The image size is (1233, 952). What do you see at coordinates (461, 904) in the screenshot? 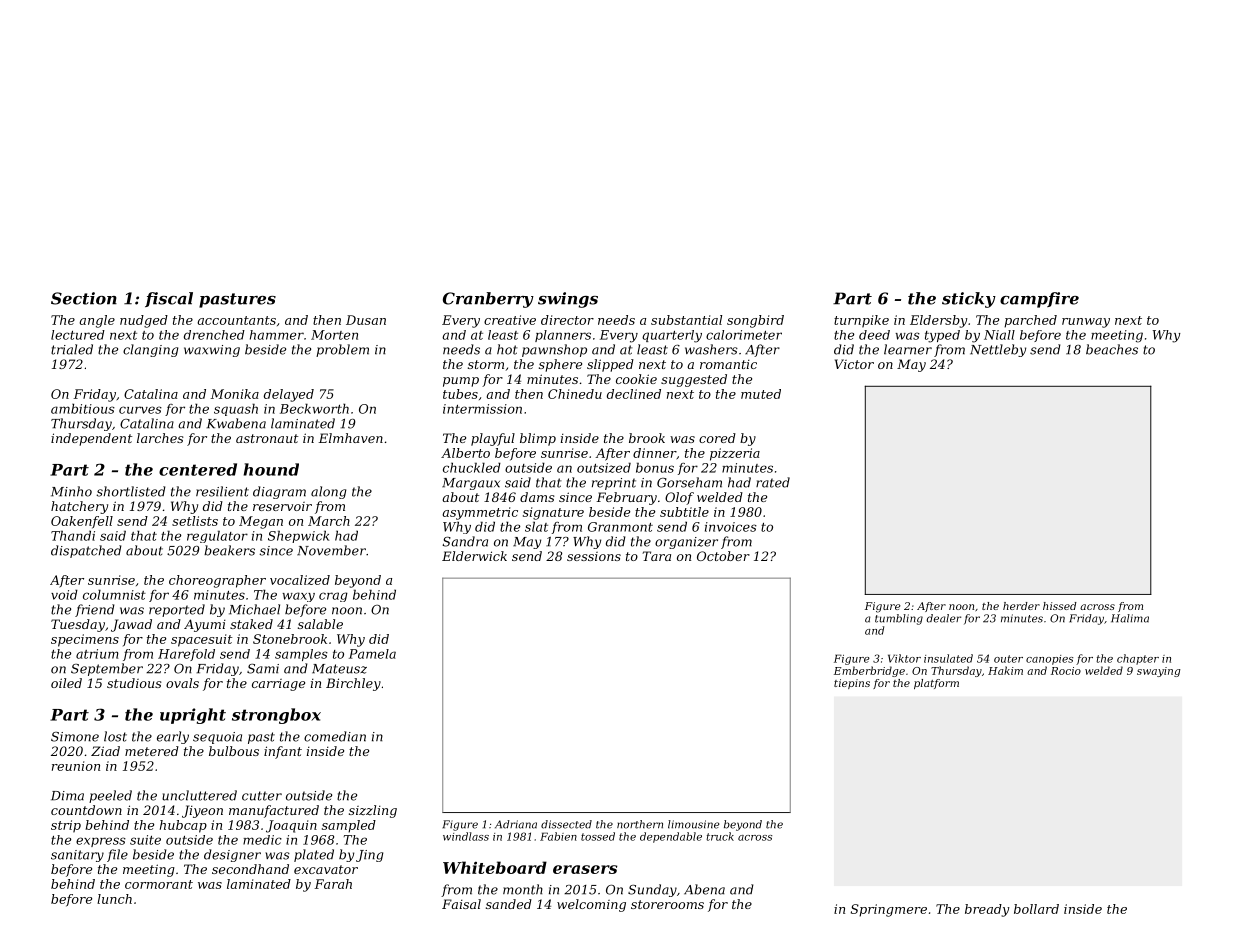
I see `Faisal` at bounding box center [461, 904].
